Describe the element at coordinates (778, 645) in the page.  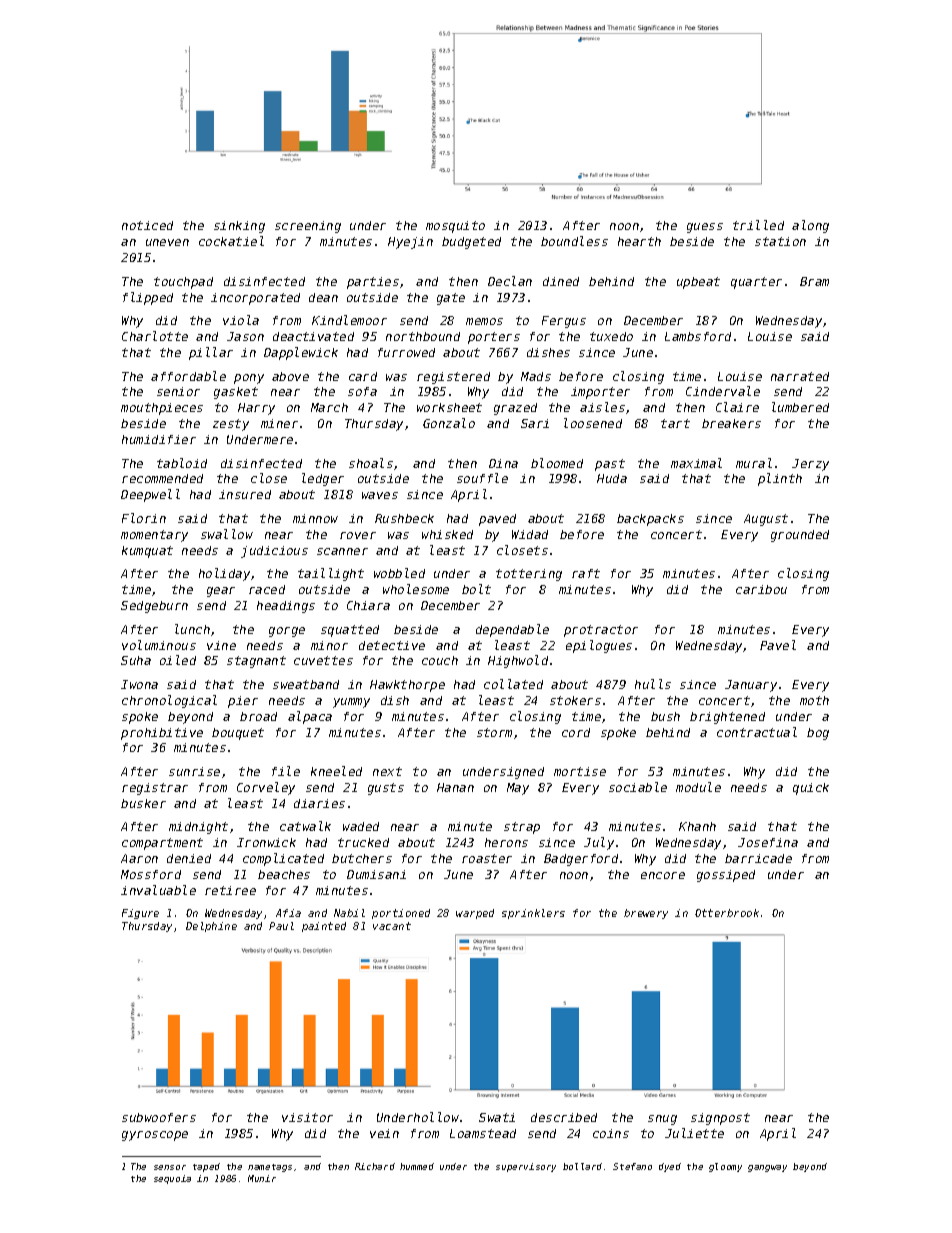
I see `Pavel` at that location.
